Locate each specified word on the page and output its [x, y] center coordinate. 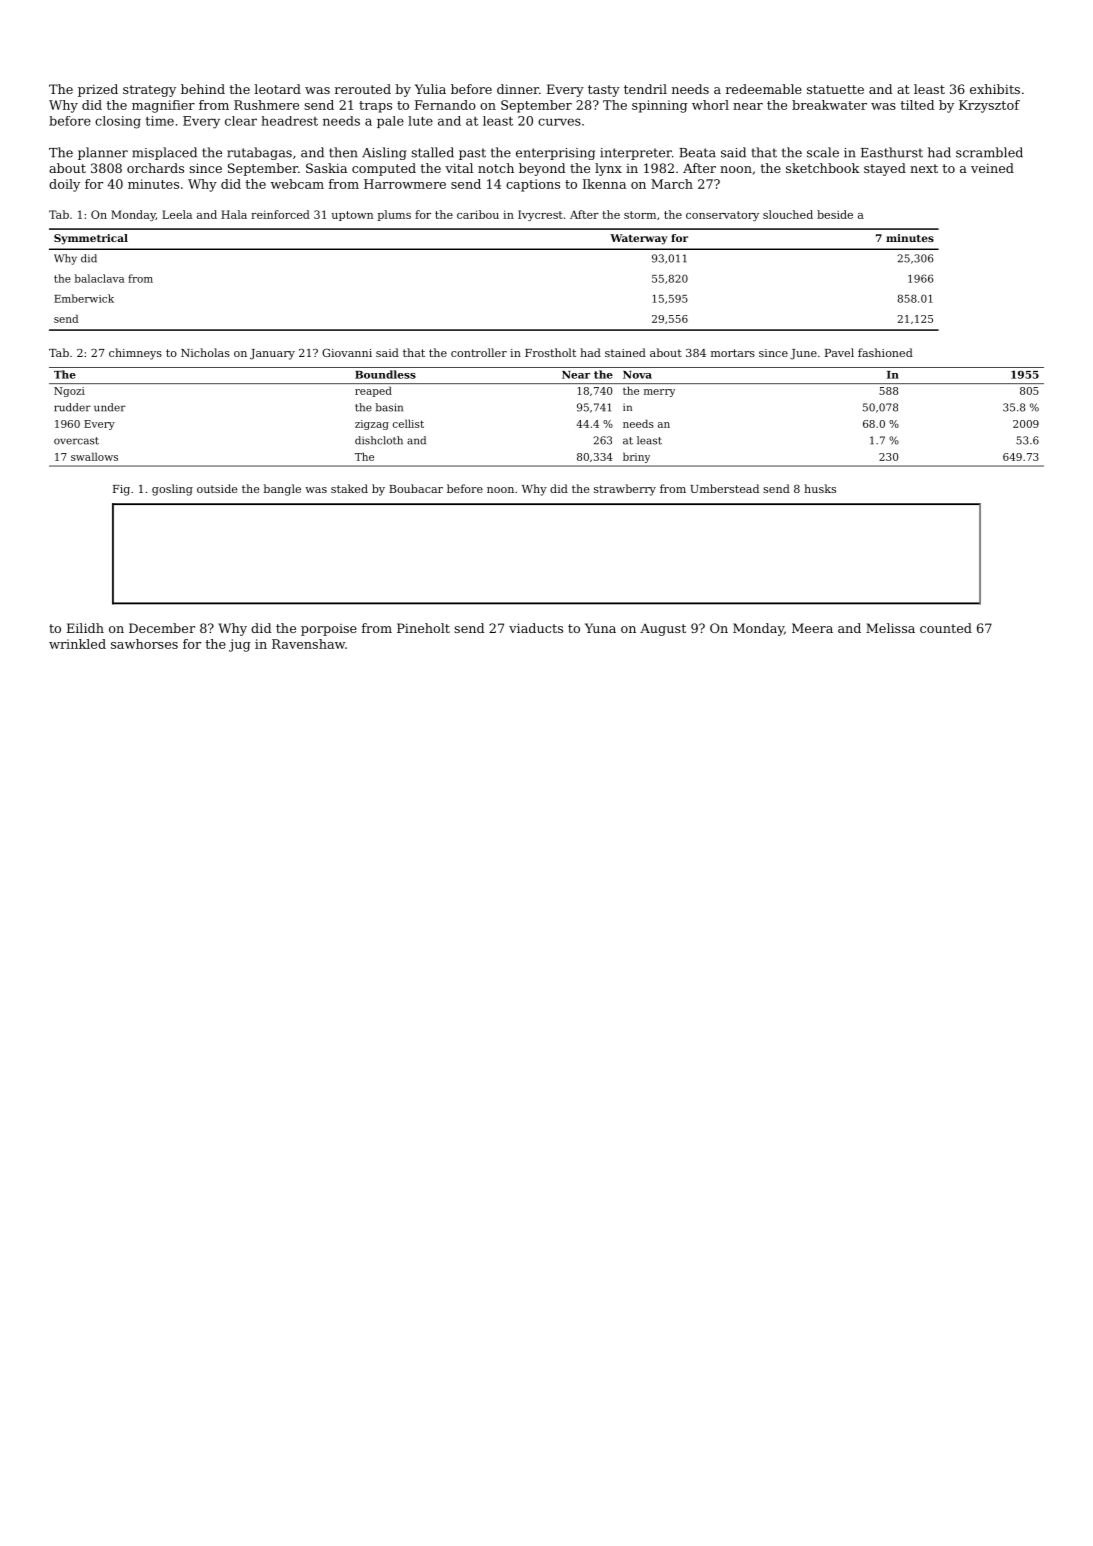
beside [835, 214]
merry [659, 393]
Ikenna [604, 184]
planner [103, 153]
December [162, 628]
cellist [408, 423]
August [663, 629]
